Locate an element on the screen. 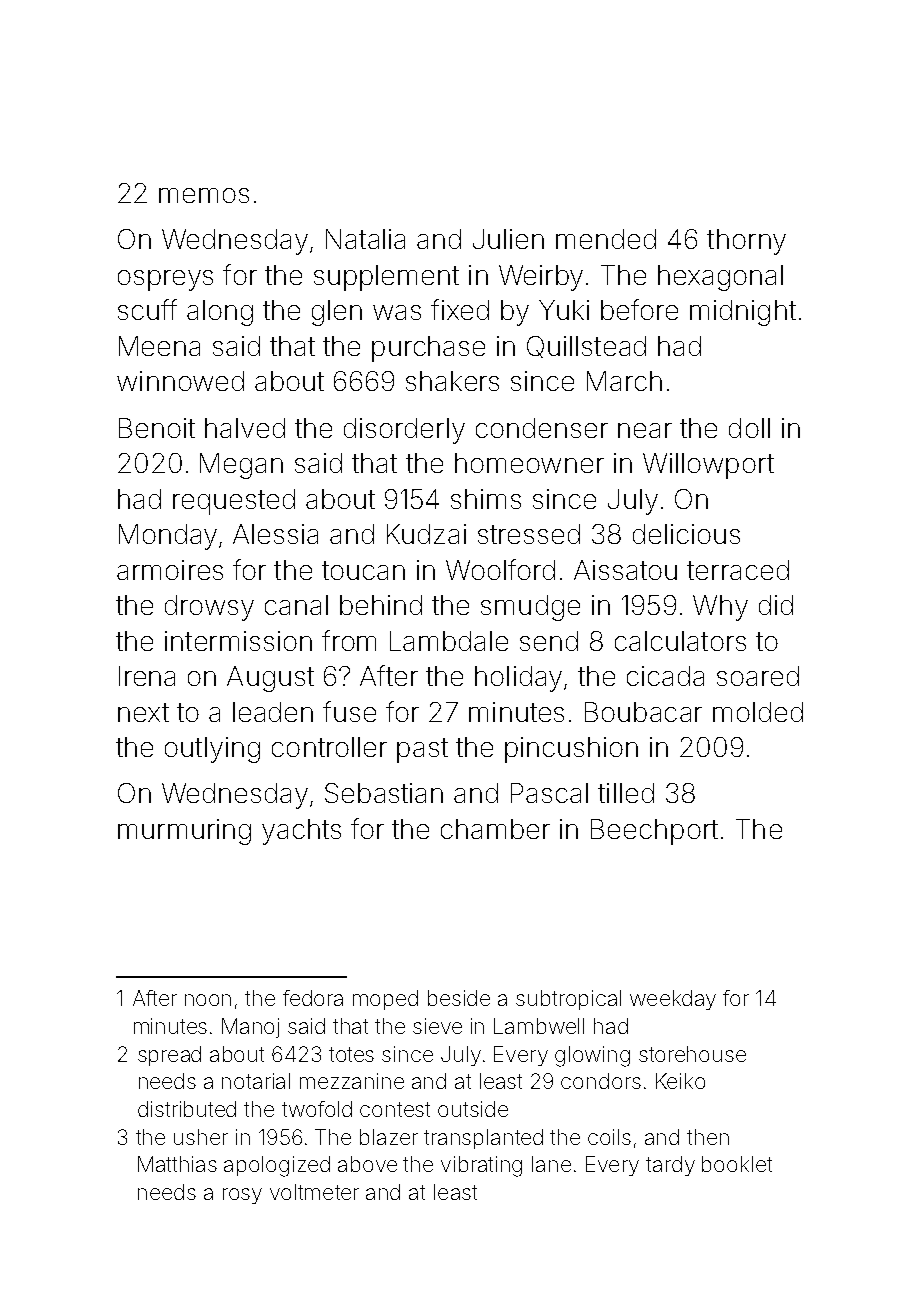 Image resolution: width=924 pixels, height=1311 pixels. Beechport is located at coordinates (654, 832).
